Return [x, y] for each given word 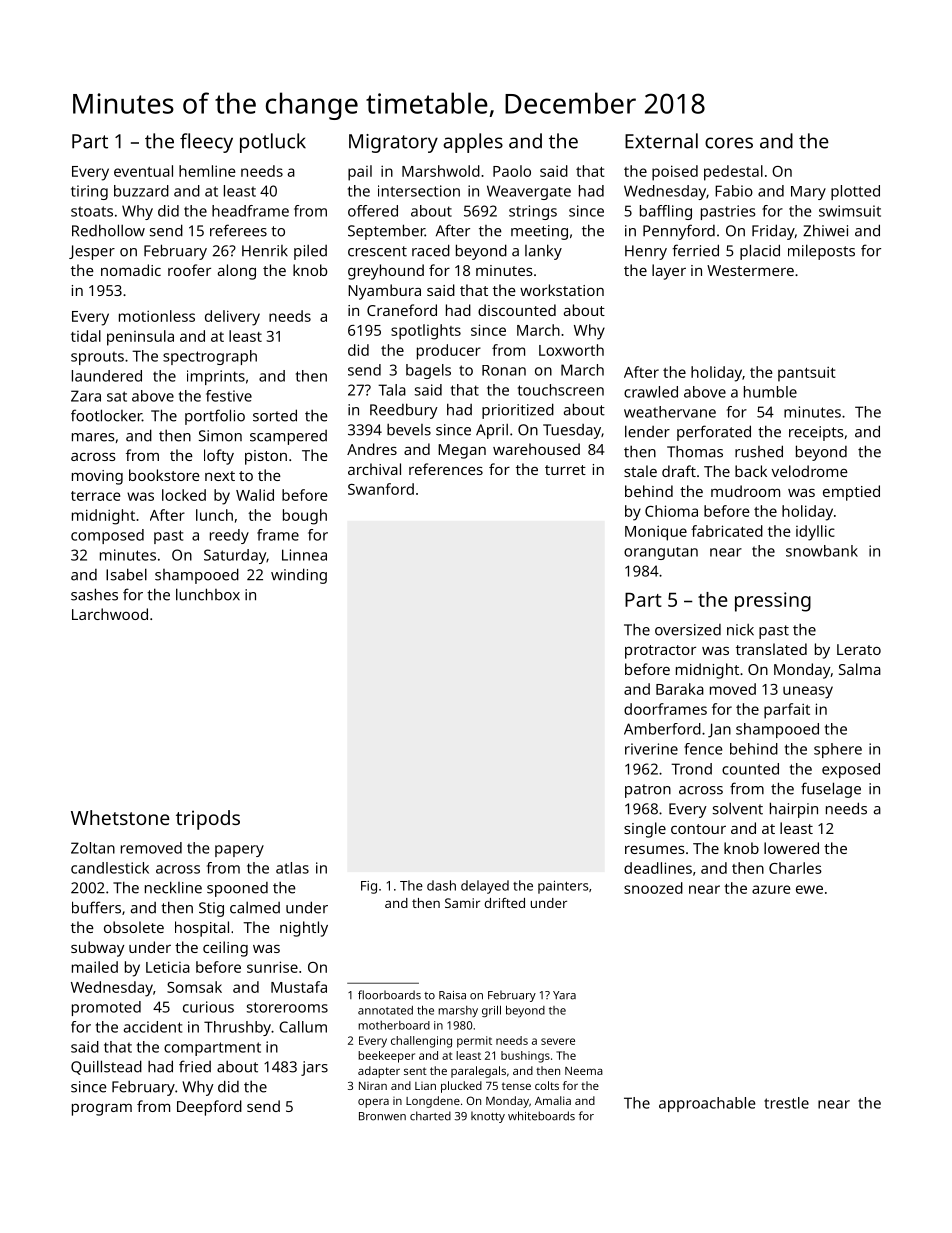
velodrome [809, 471]
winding [299, 576]
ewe [809, 889]
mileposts [821, 252]
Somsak [194, 987]
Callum [303, 1027]
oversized [688, 630]
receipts [816, 433]
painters [563, 887]
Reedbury [404, 411]
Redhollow [108, 230]
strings [533, 212]
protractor [660, 652]
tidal [86, 336]
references [446, 469]
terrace [96, 496]
